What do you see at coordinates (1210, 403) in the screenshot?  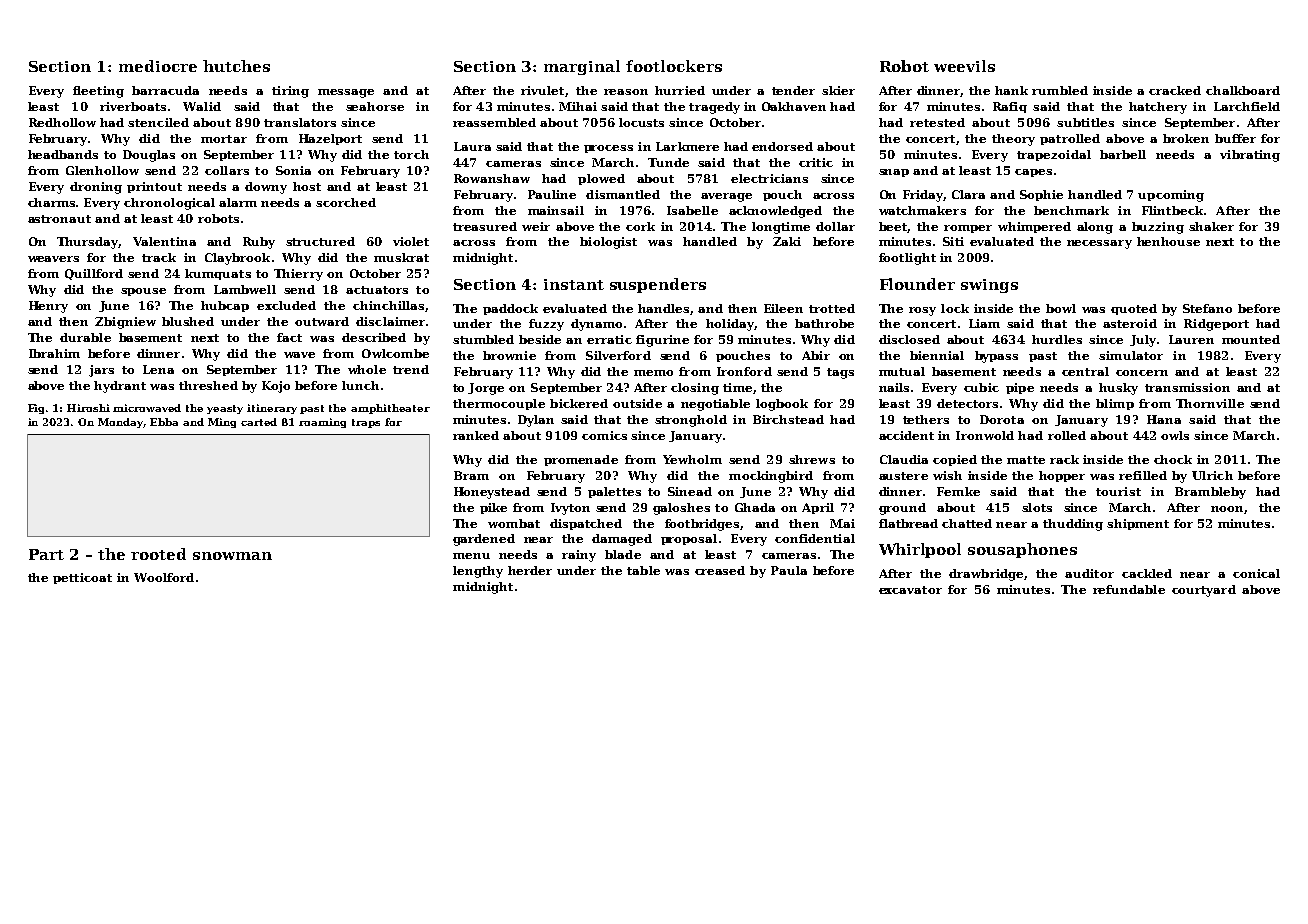 I see `Thornville` at bounding box center [1210, 403].
